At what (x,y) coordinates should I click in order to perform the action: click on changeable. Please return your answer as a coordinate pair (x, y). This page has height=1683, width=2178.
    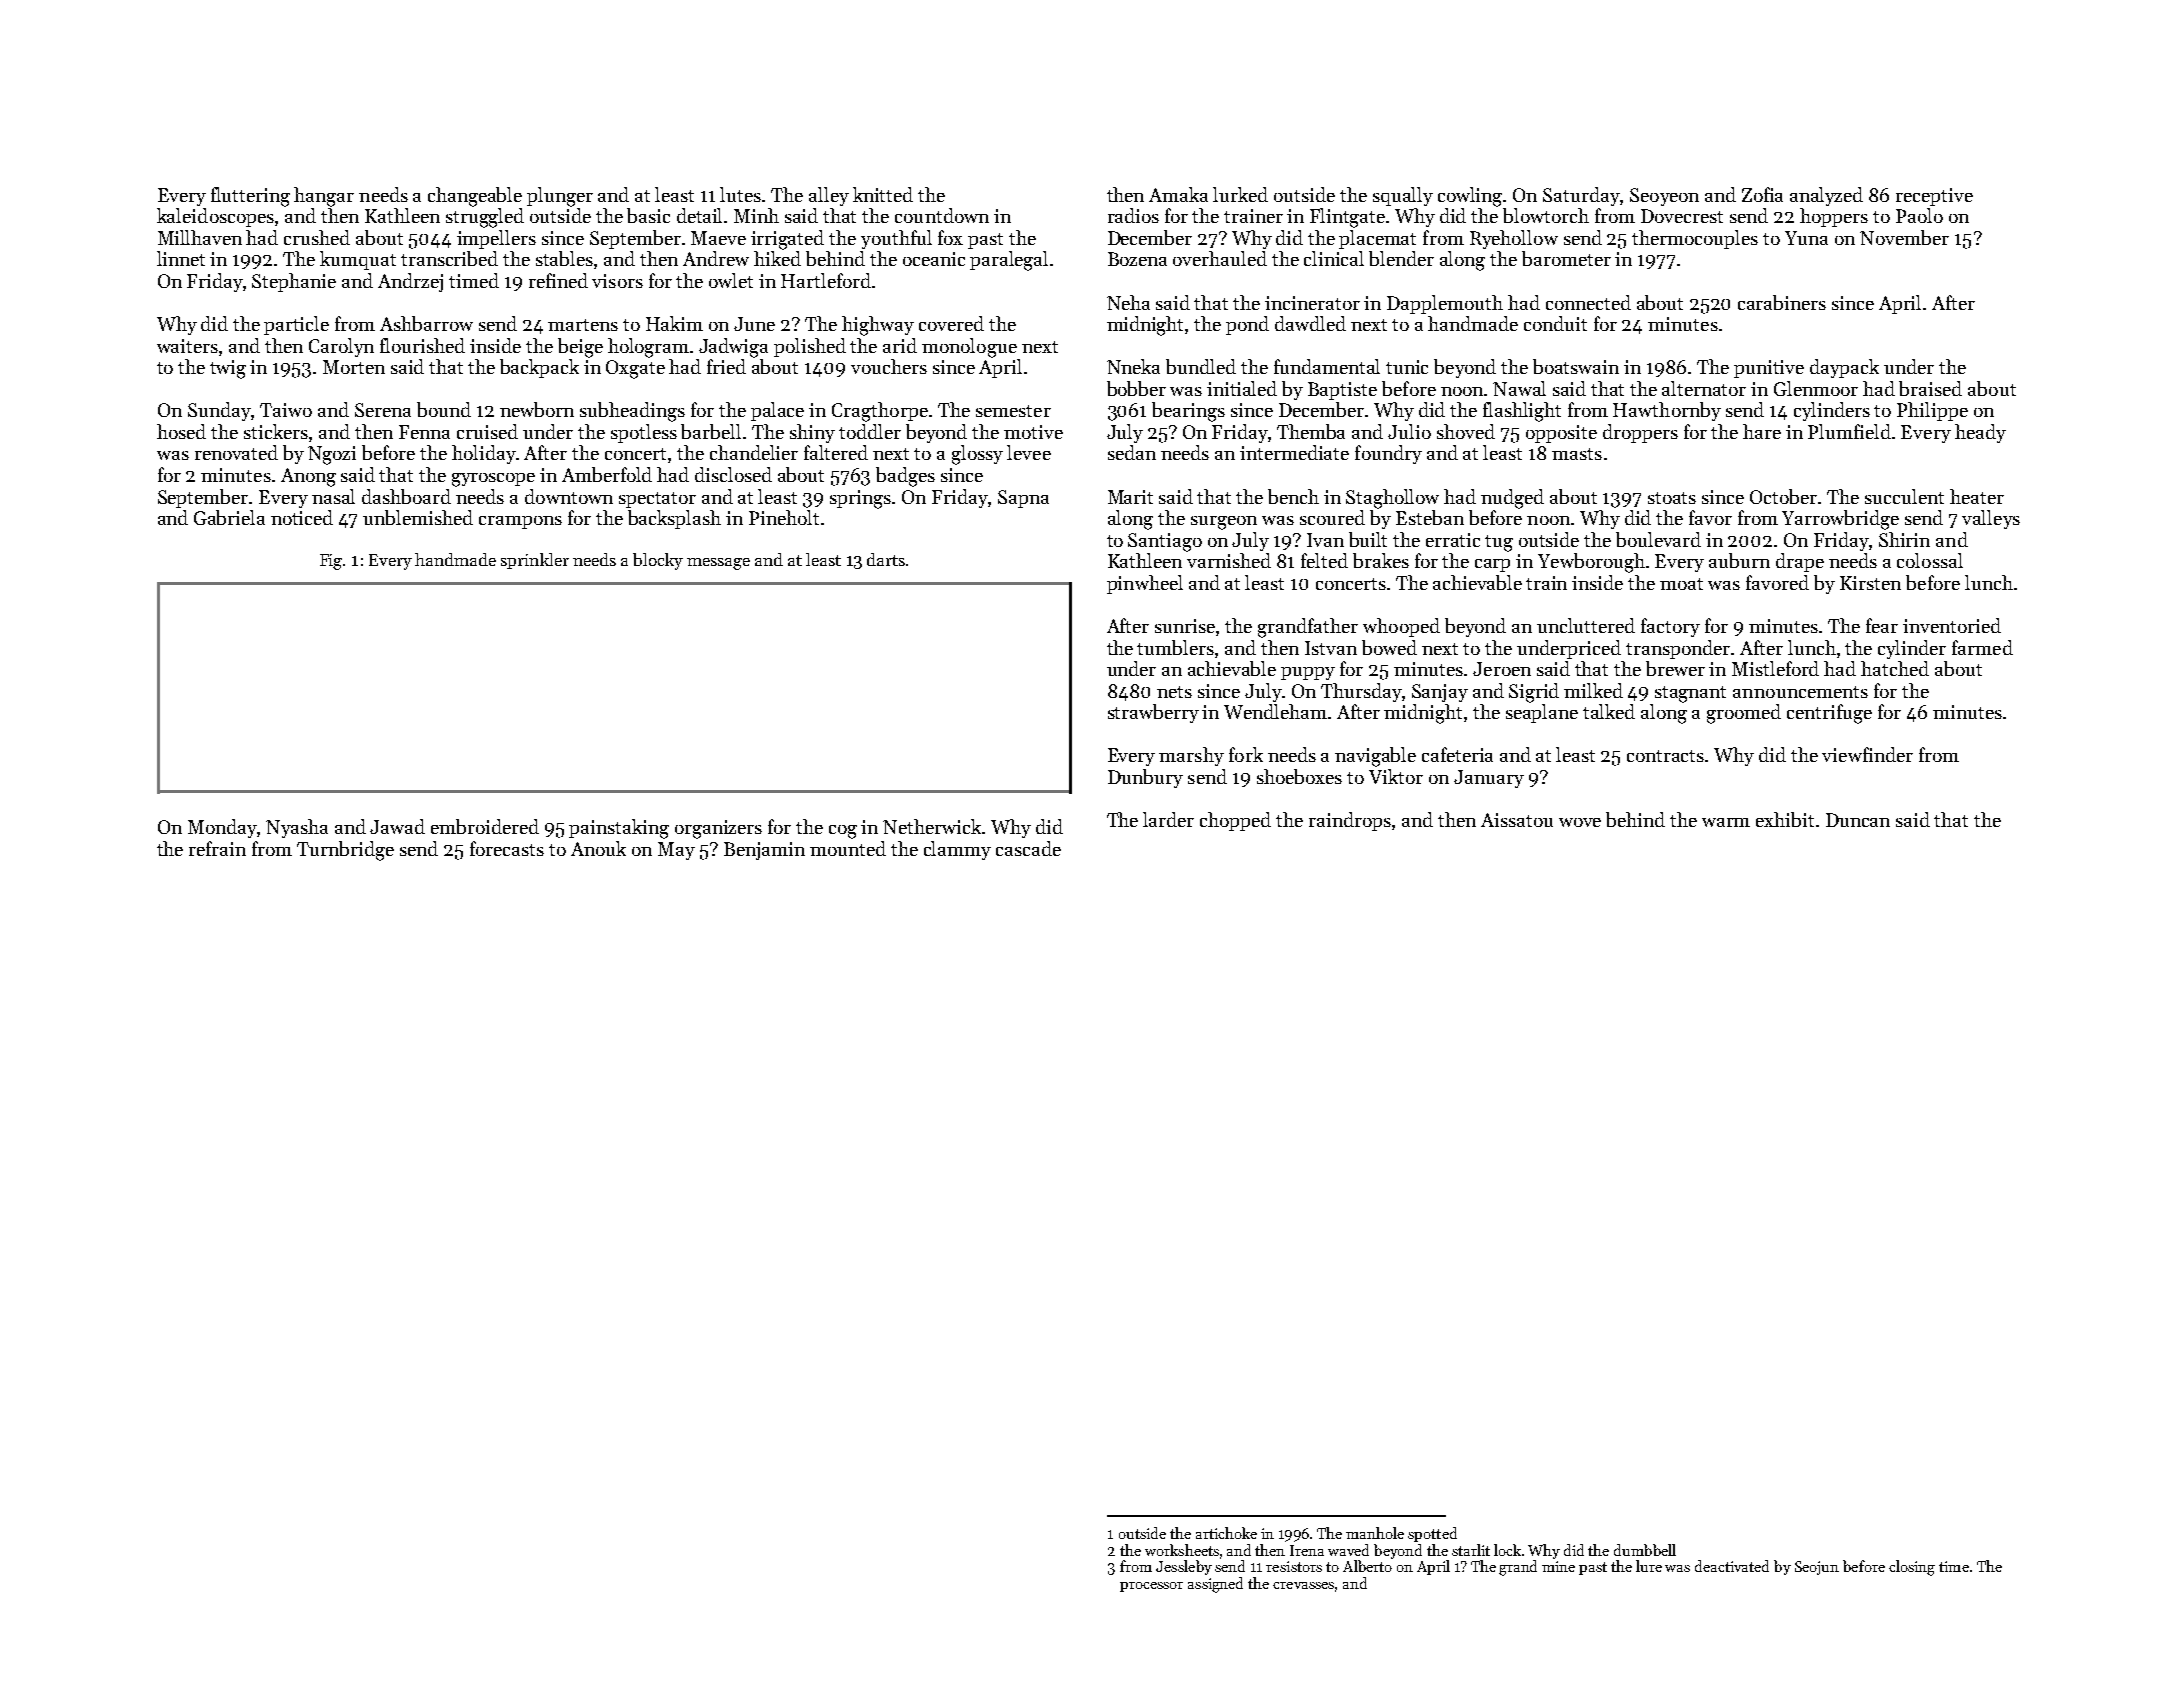
    Looking at the image, I should click on (475, 197).
